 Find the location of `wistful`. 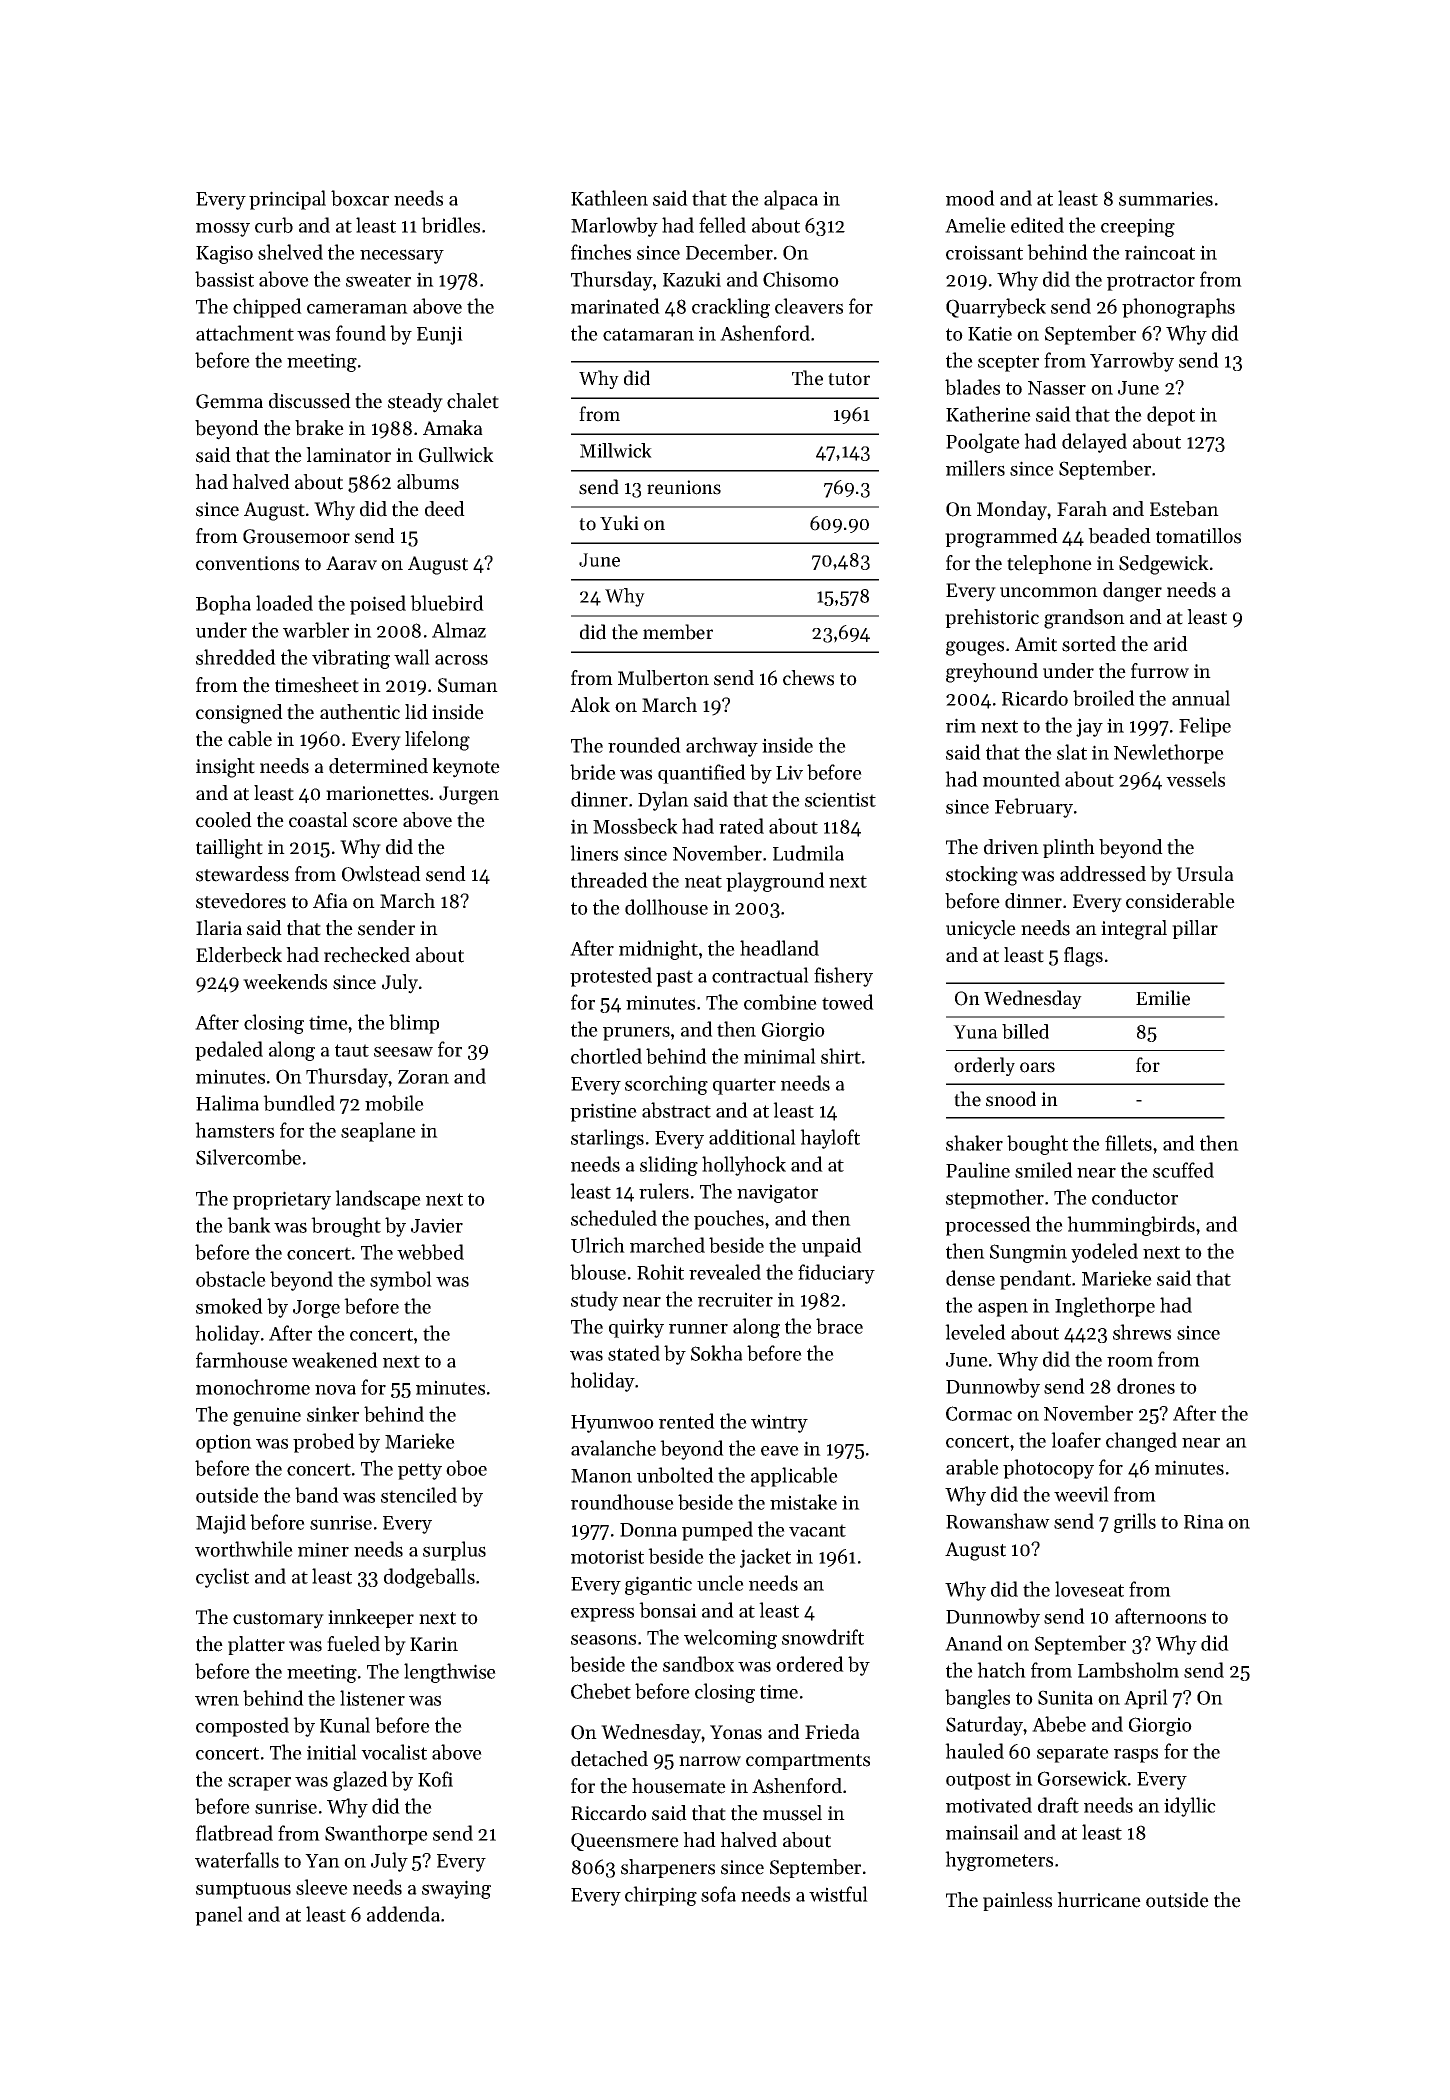

wistful is located at coordinates (838, 1894).
